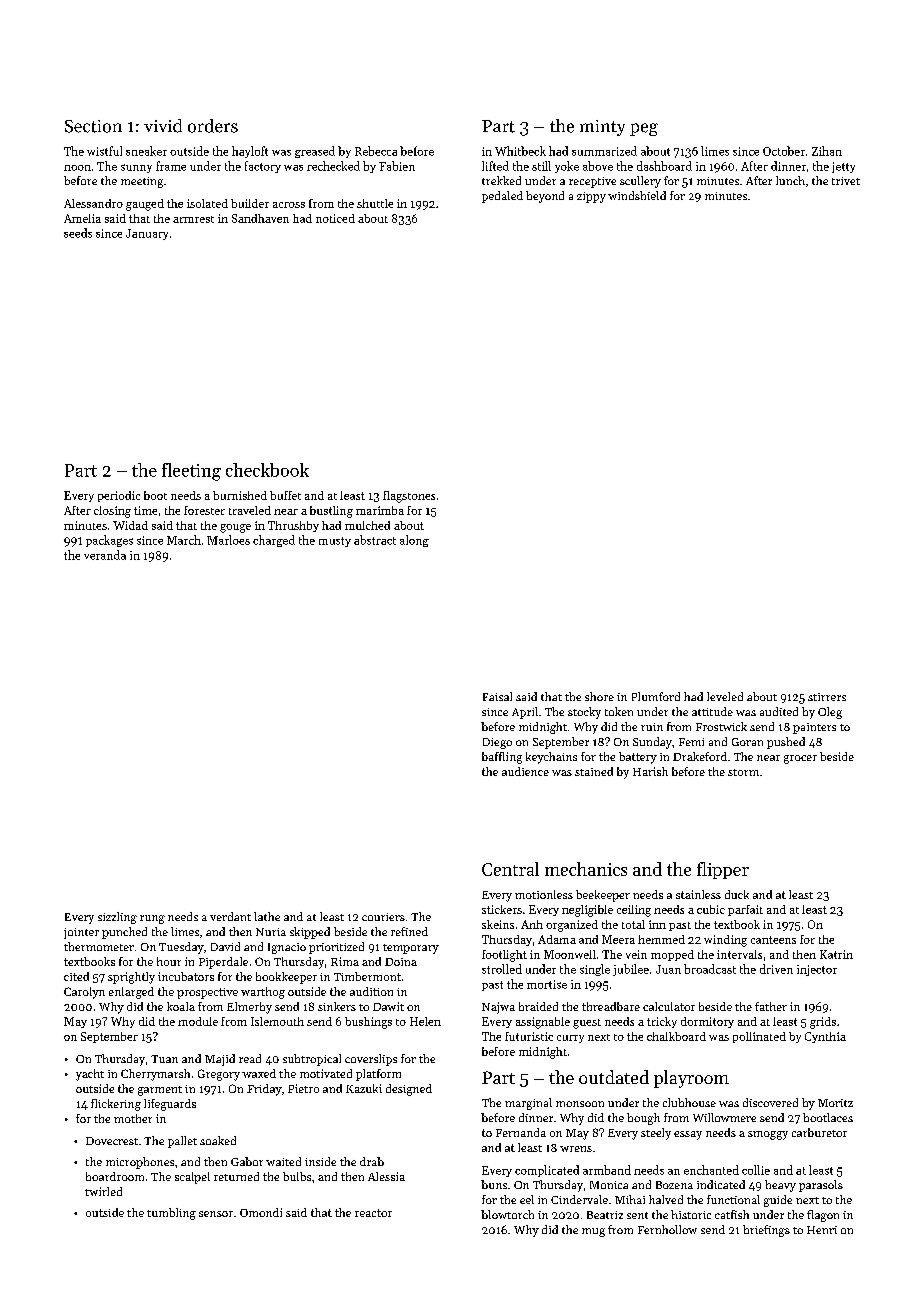 The image size is (924, 1308). I want to click on veranda, so click(105, 555).
